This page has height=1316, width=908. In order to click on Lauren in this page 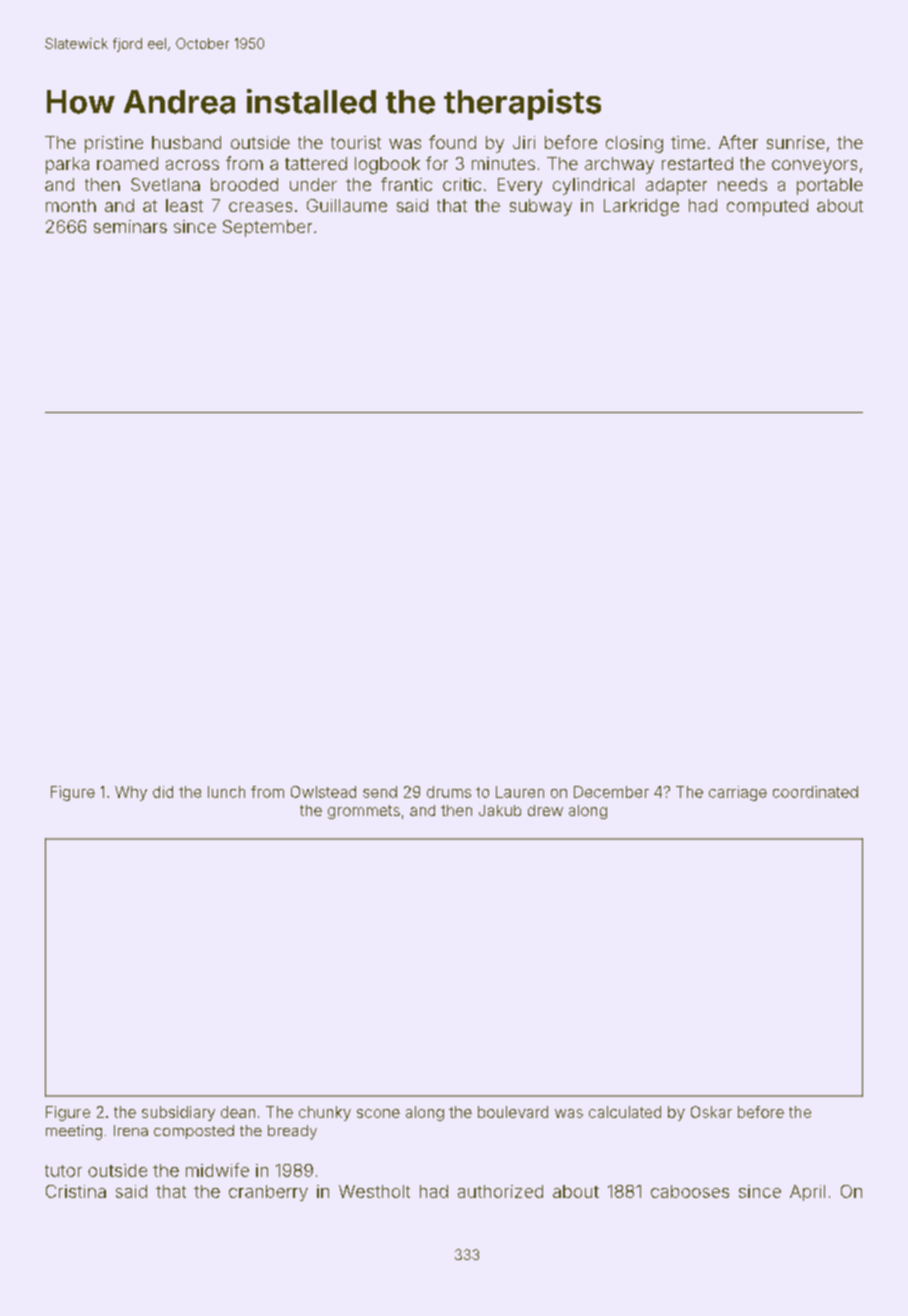, I will do `click(520, 792)`.
